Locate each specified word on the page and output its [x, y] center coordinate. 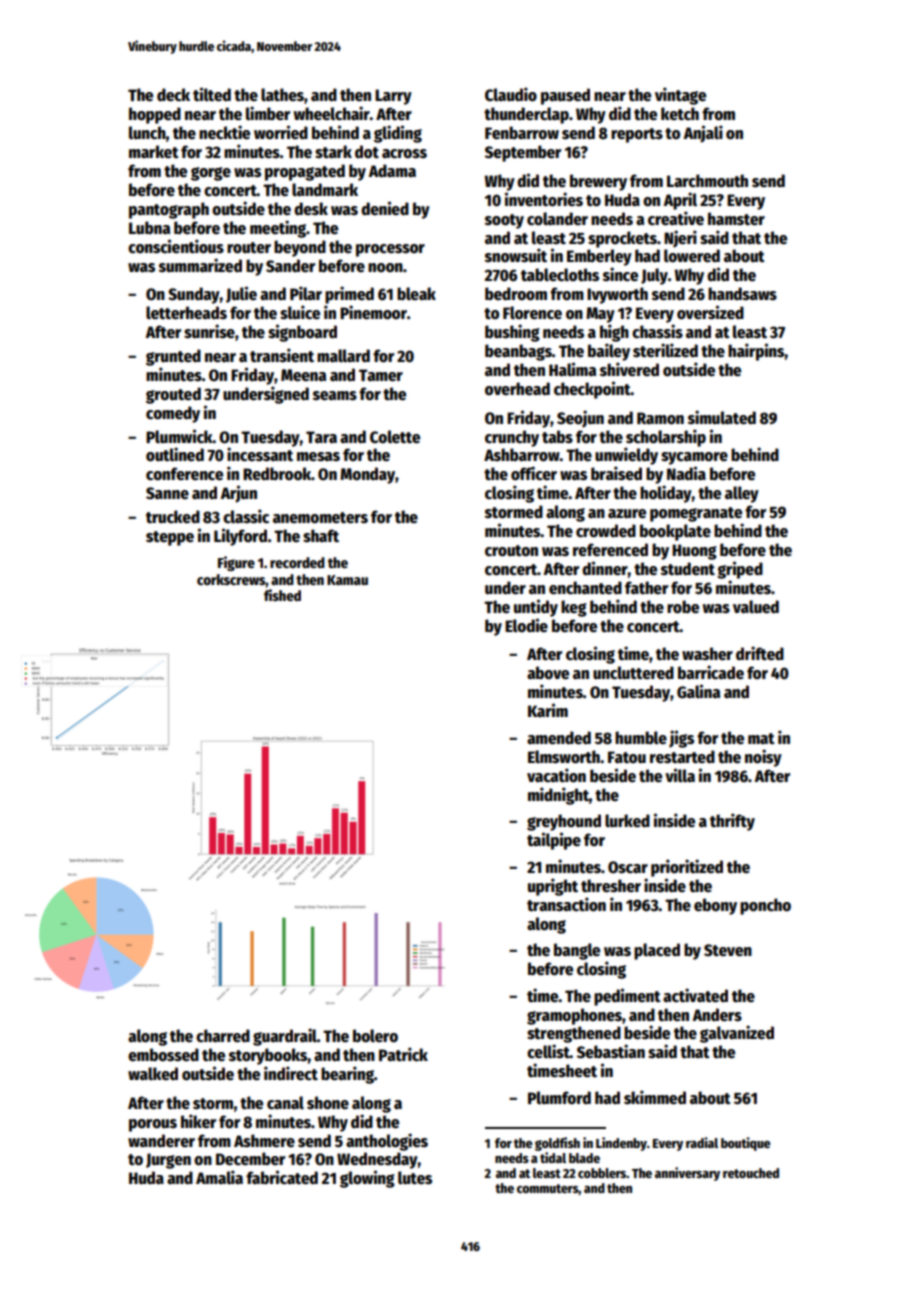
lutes [415, 1177]
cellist [548, 1051]
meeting [278, 229]
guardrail [285, 1037]
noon [385, 267]
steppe [170, 538]
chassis [657, 331]
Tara [321, 437]
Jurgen [168, 1161]
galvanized [737, 1034]
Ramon [660, 418]
